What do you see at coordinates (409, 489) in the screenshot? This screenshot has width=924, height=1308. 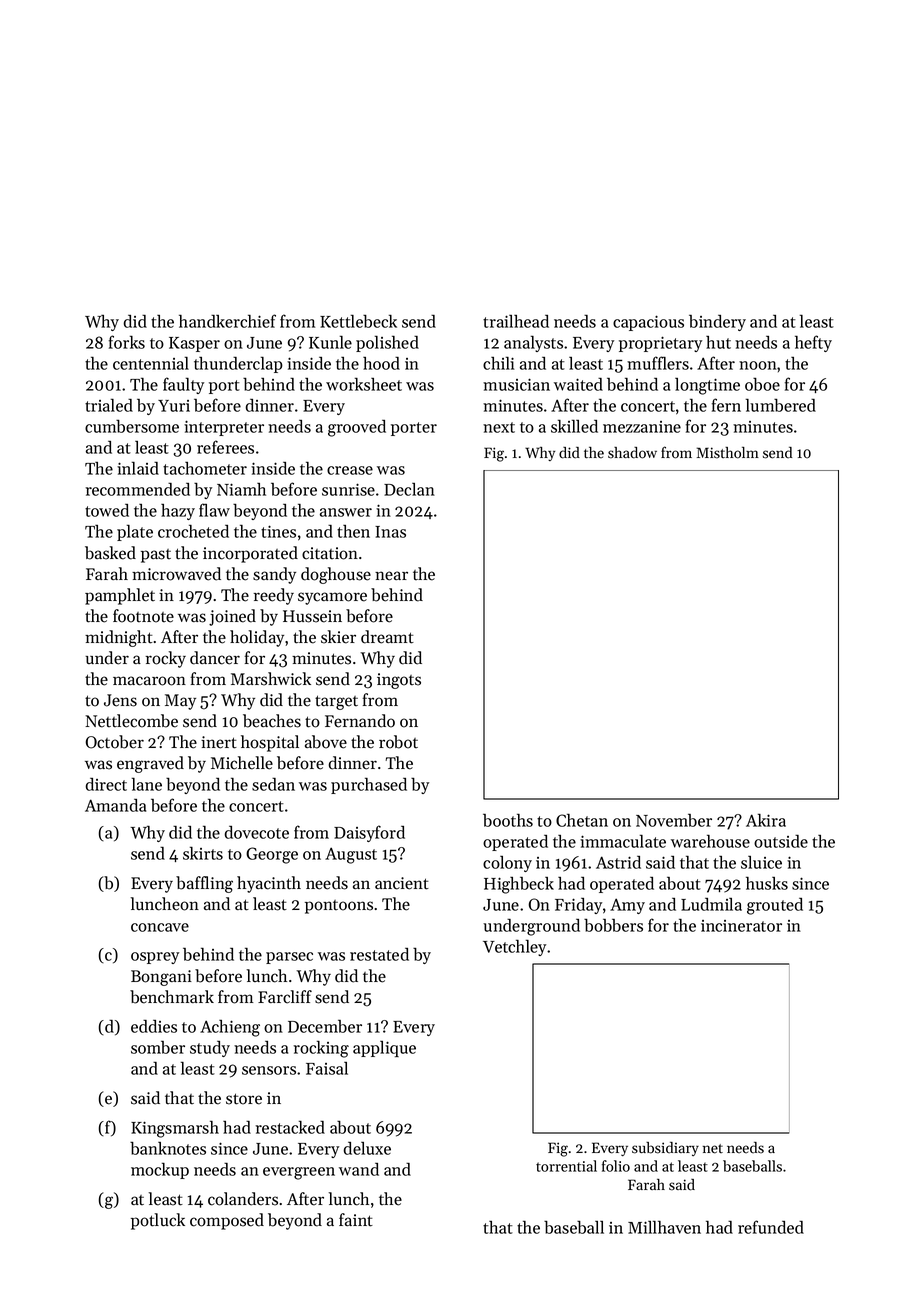 I see `Declan` at bounding box center [409, 489].
